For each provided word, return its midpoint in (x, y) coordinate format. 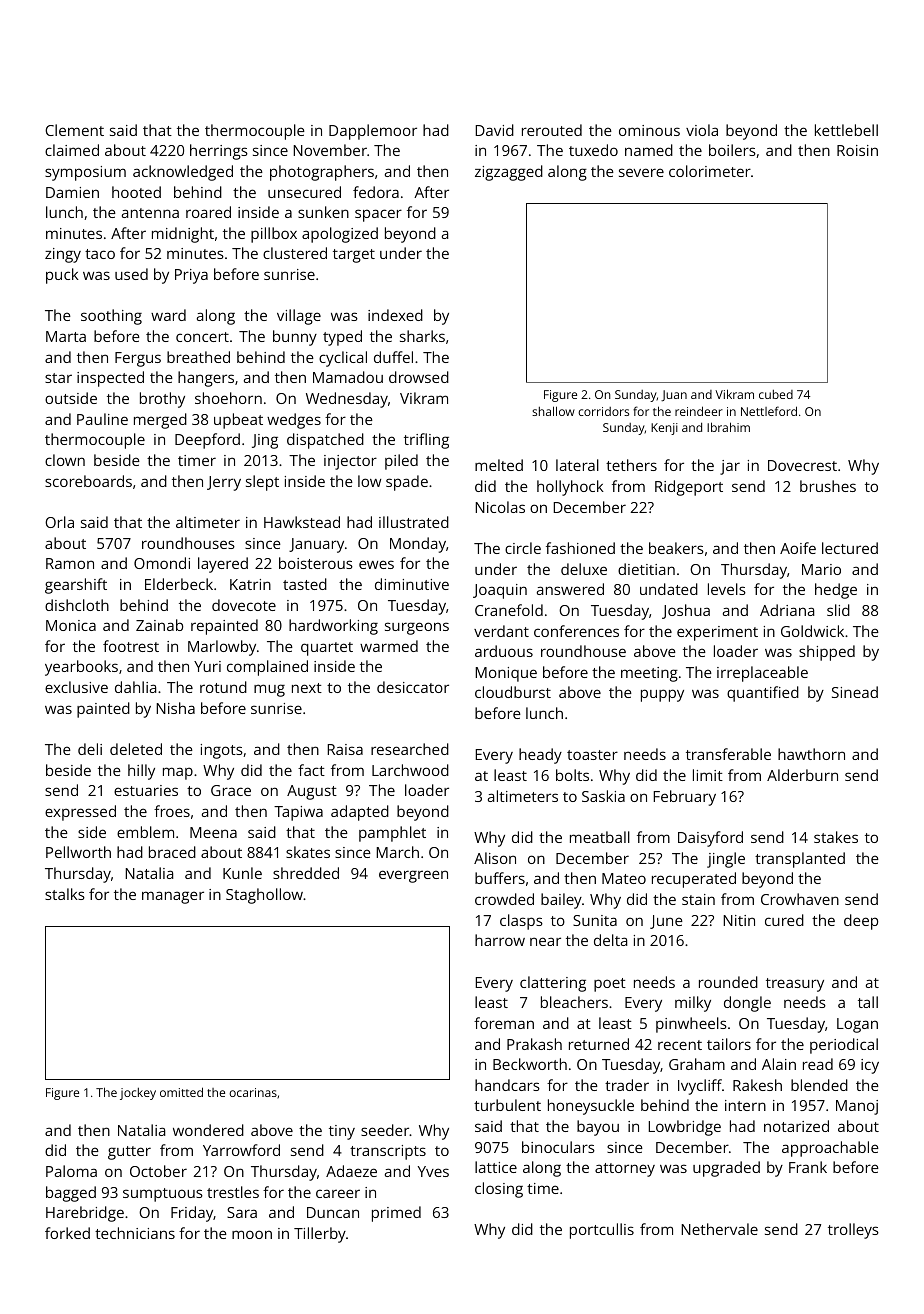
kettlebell (846, 130)
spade (407, 483)
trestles (233, 1192)
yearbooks (81, 668)
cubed (776, 394)
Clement (74, 130)
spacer (378, 215)
